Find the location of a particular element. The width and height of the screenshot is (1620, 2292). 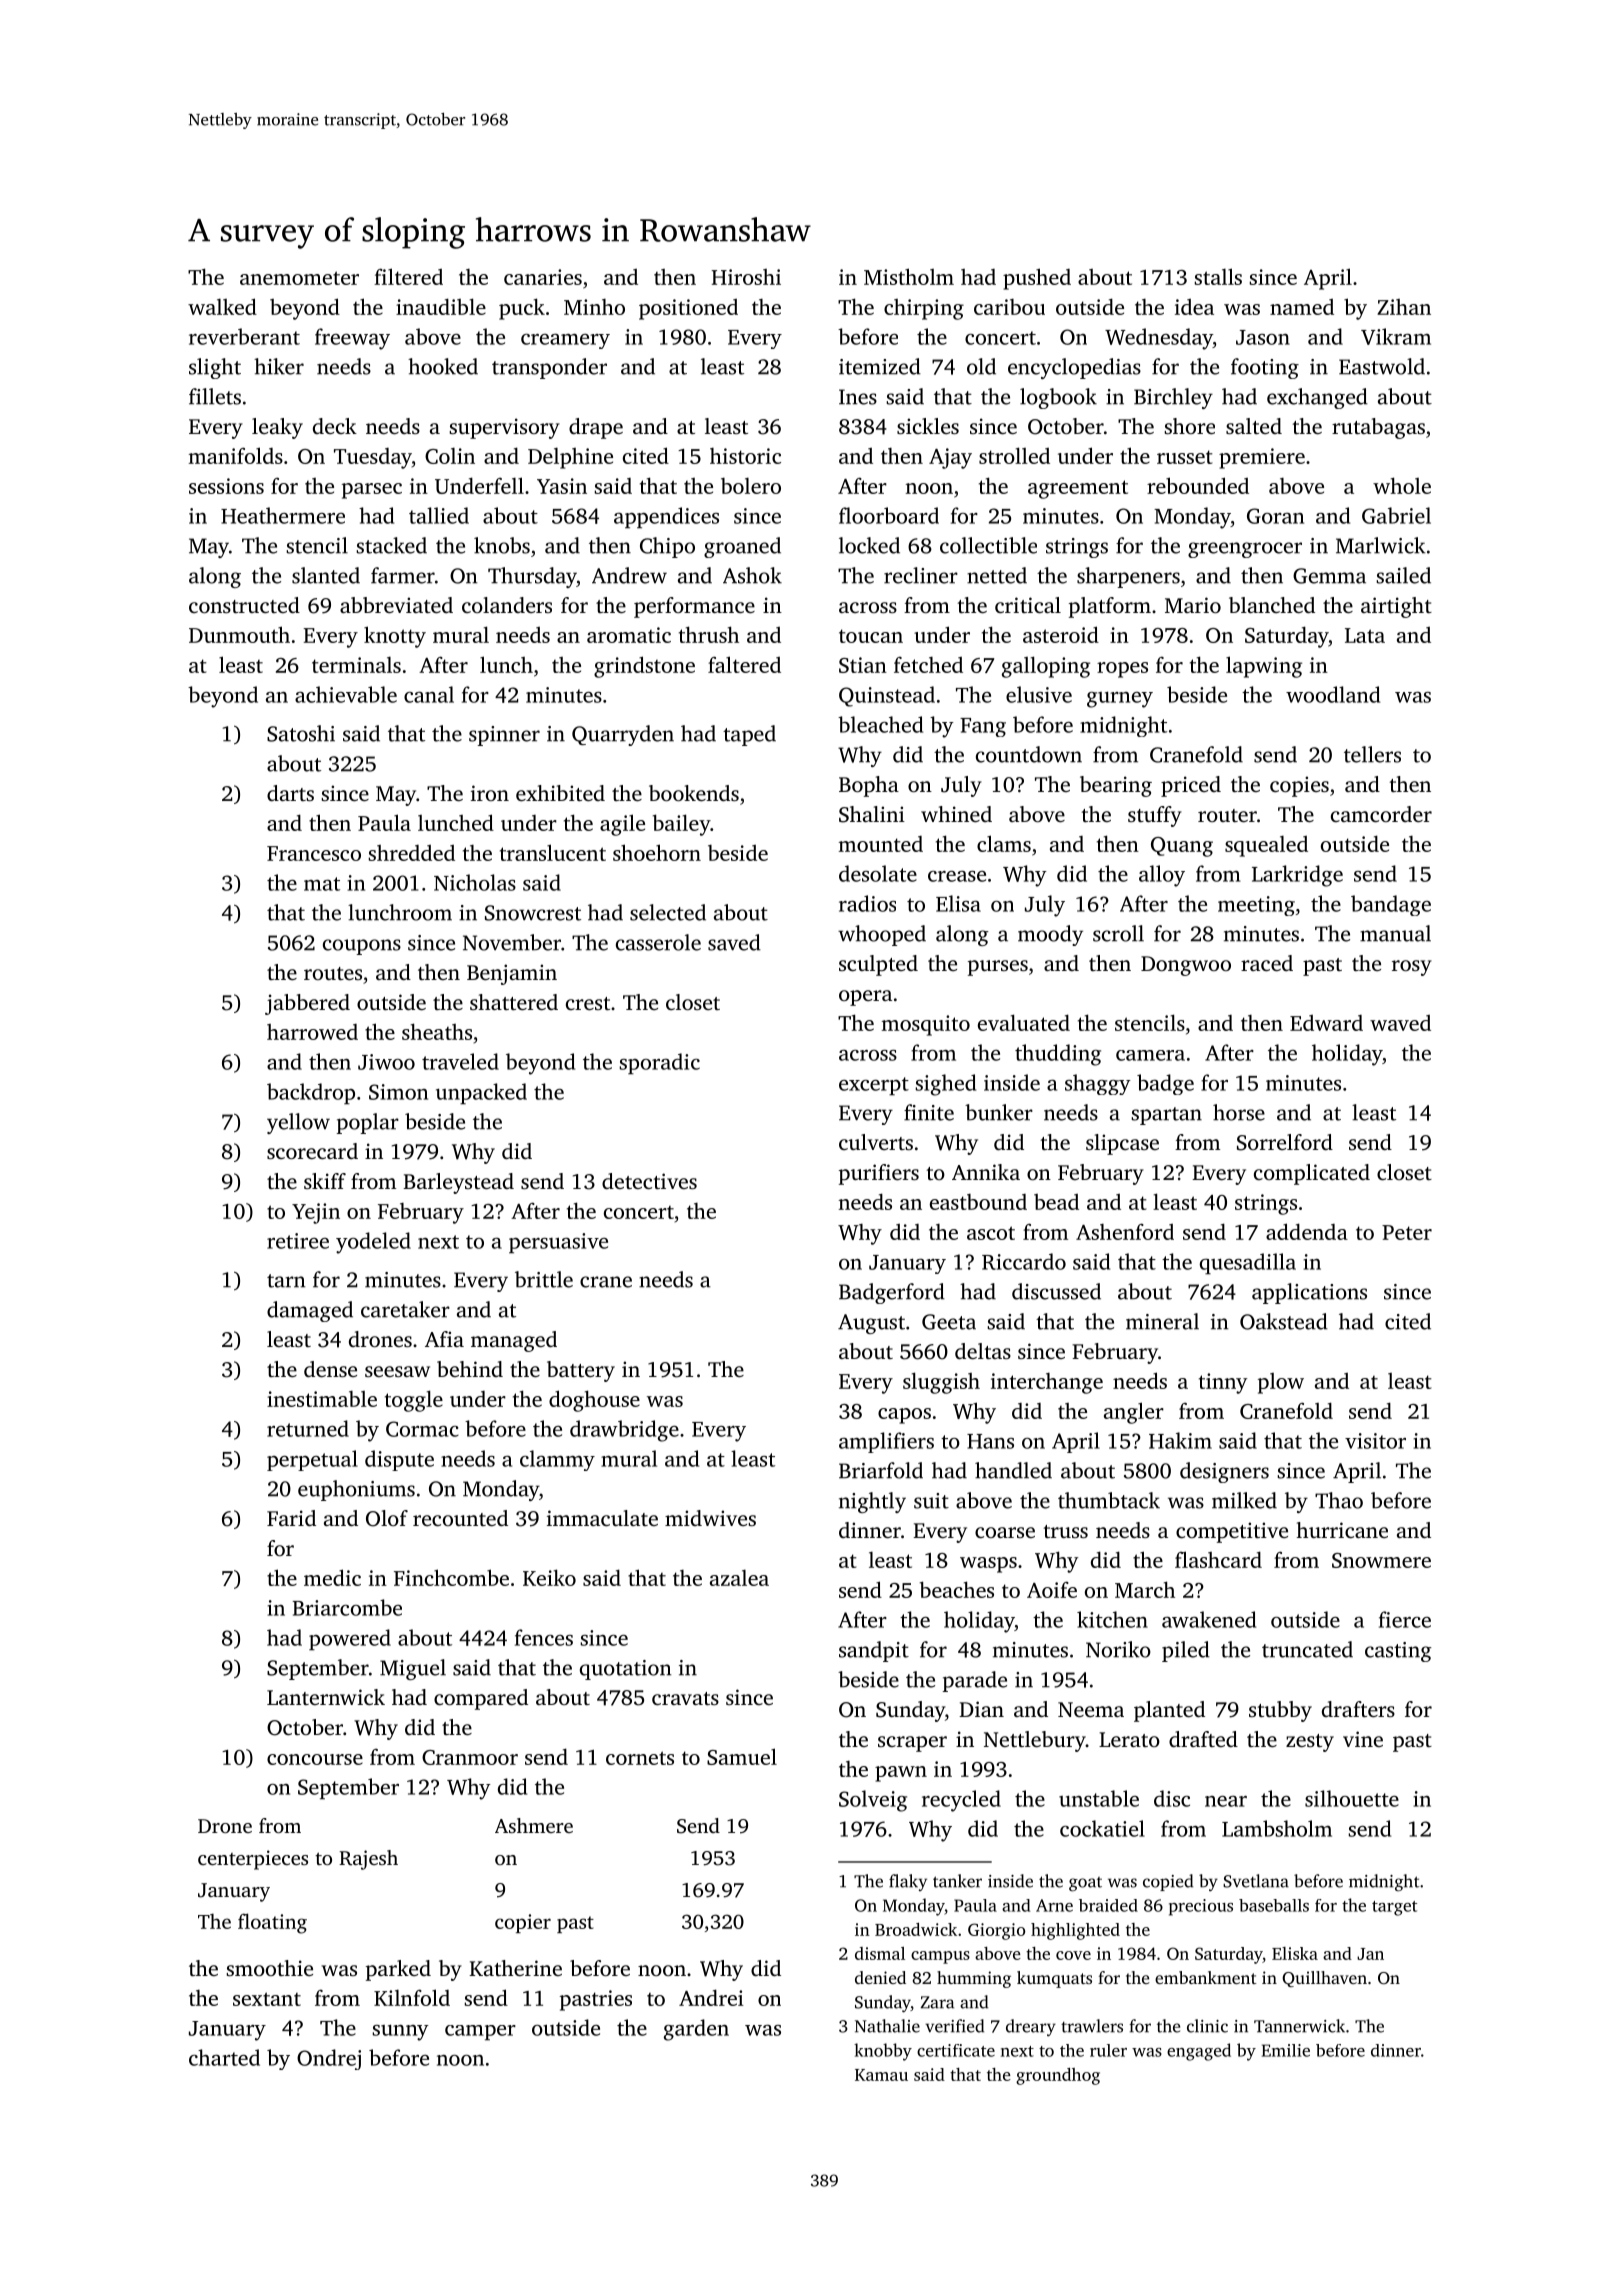

fillets is located at coordinates (215, 396).
